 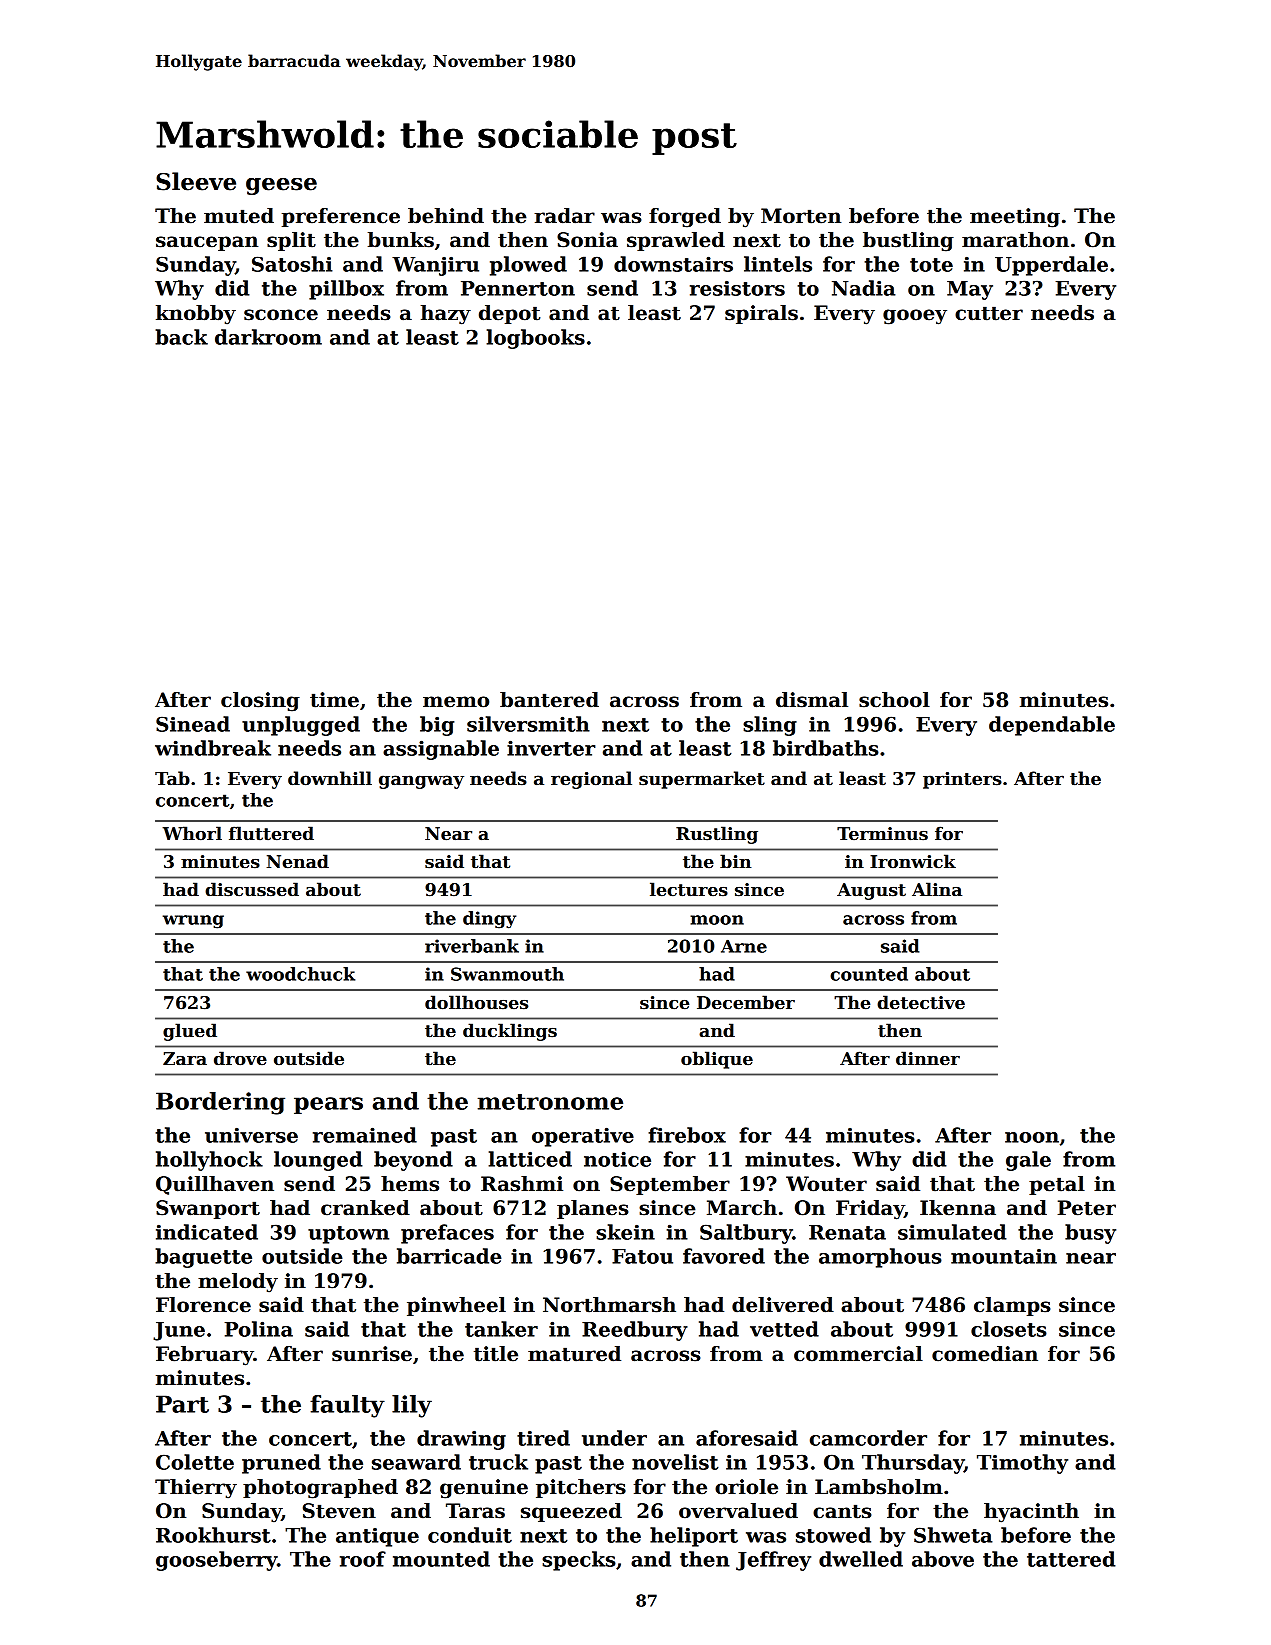 I want to click on meeting, so click(x=1015, y=218).
